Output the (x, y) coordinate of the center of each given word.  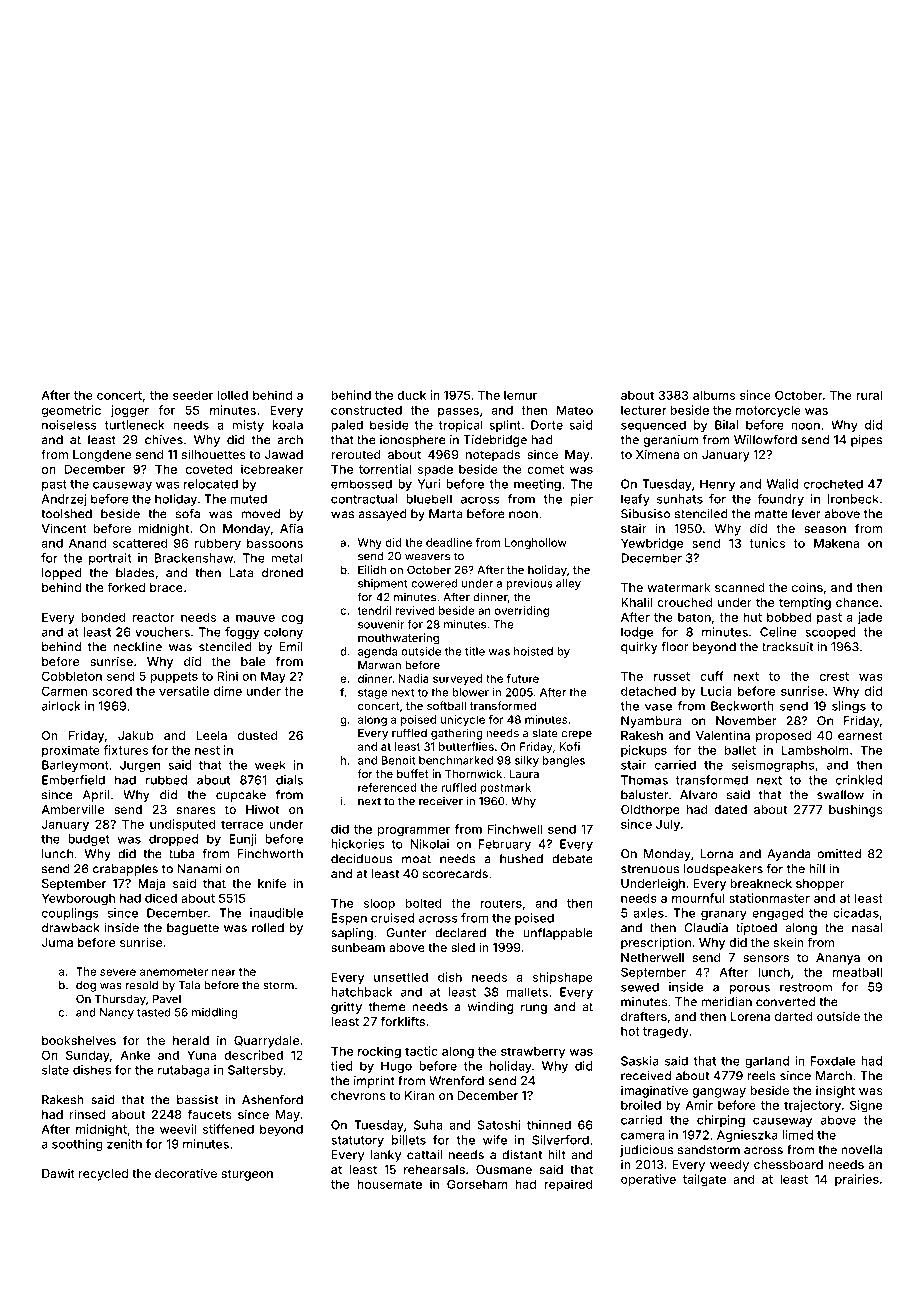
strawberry (533, 1053)
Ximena (657, 454)
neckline (137, 647)
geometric (71, 411)
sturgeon (247, 1175)
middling (215, 1013)
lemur (520, 395)
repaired (568, 1185)
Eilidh (372, 569)
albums (714, 395)
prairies (857, 1180)
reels (762, 1076)
